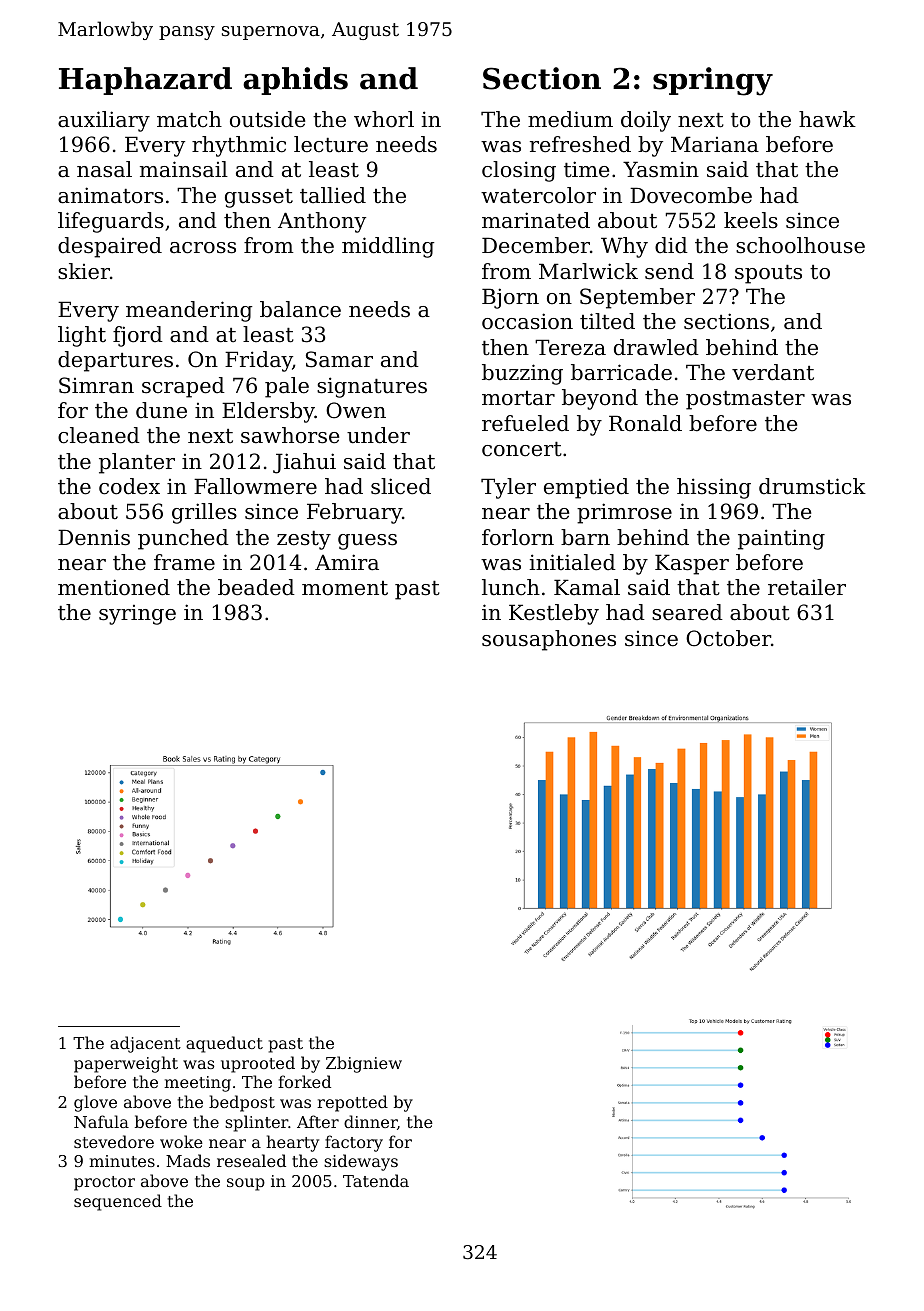 The width and height of the screenshot is (924, 1311). I want to click on concert, so click(522, 449).
